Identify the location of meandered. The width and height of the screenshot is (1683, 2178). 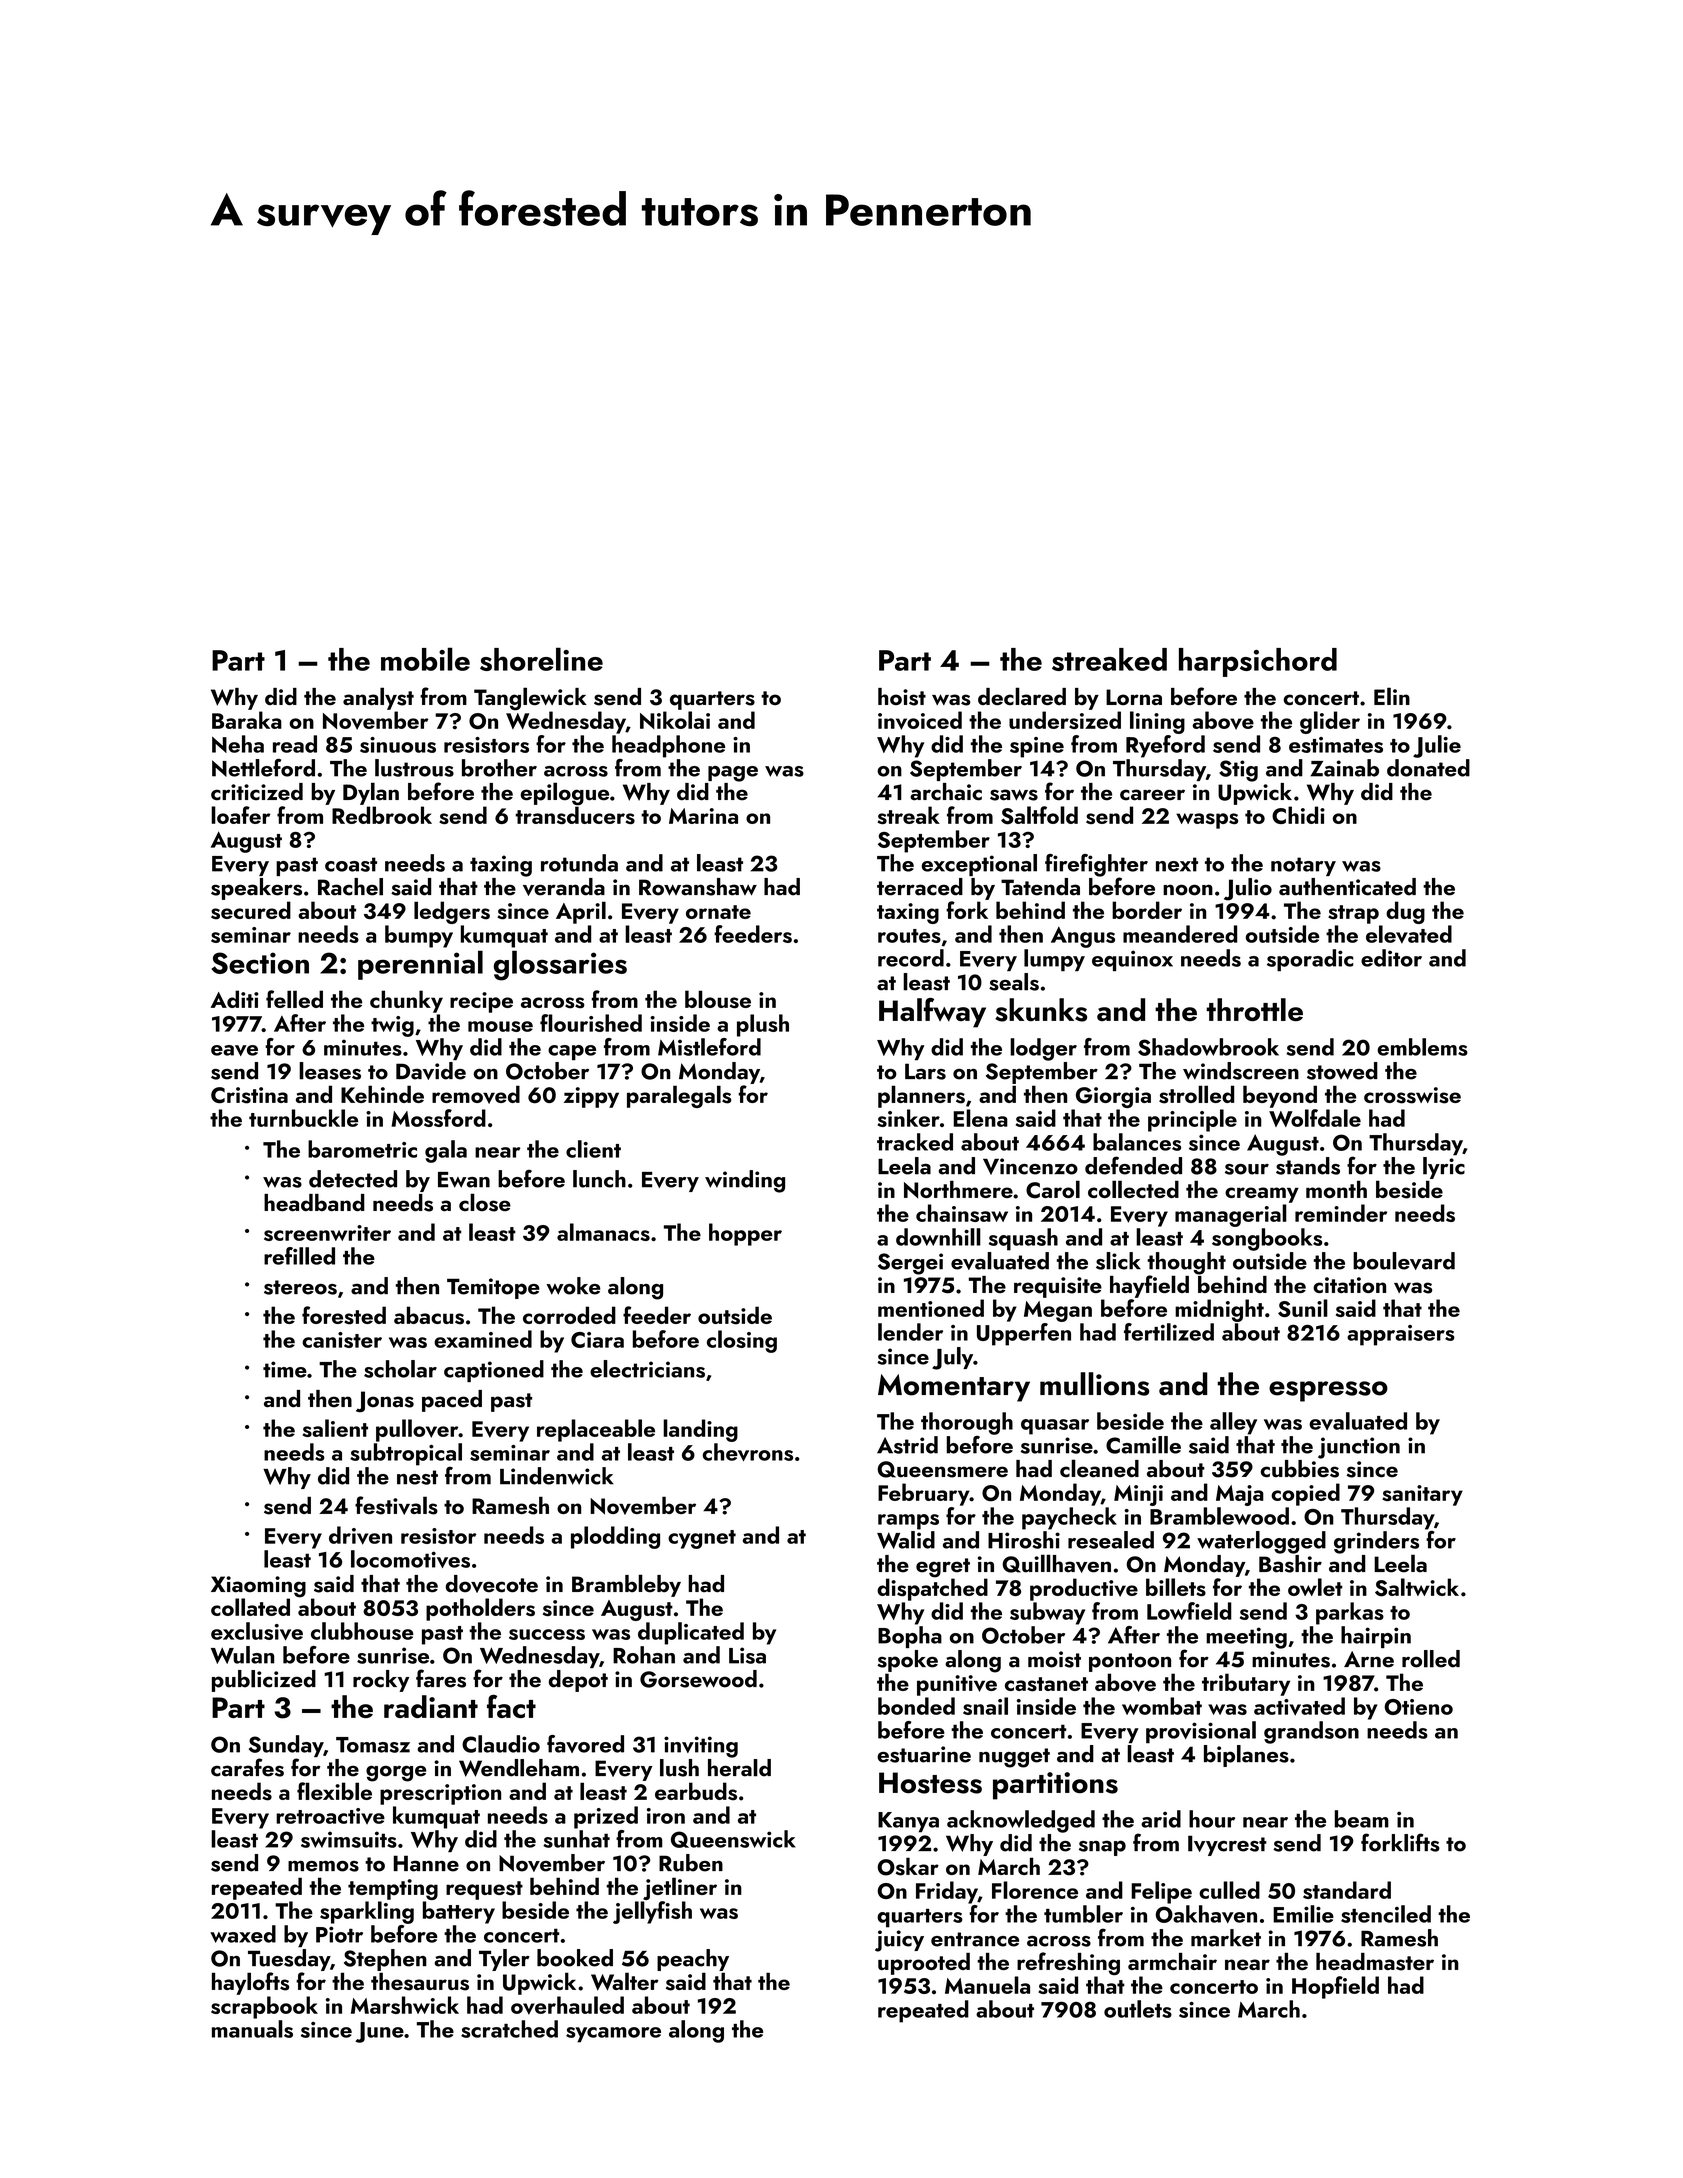
(1180, 934).
